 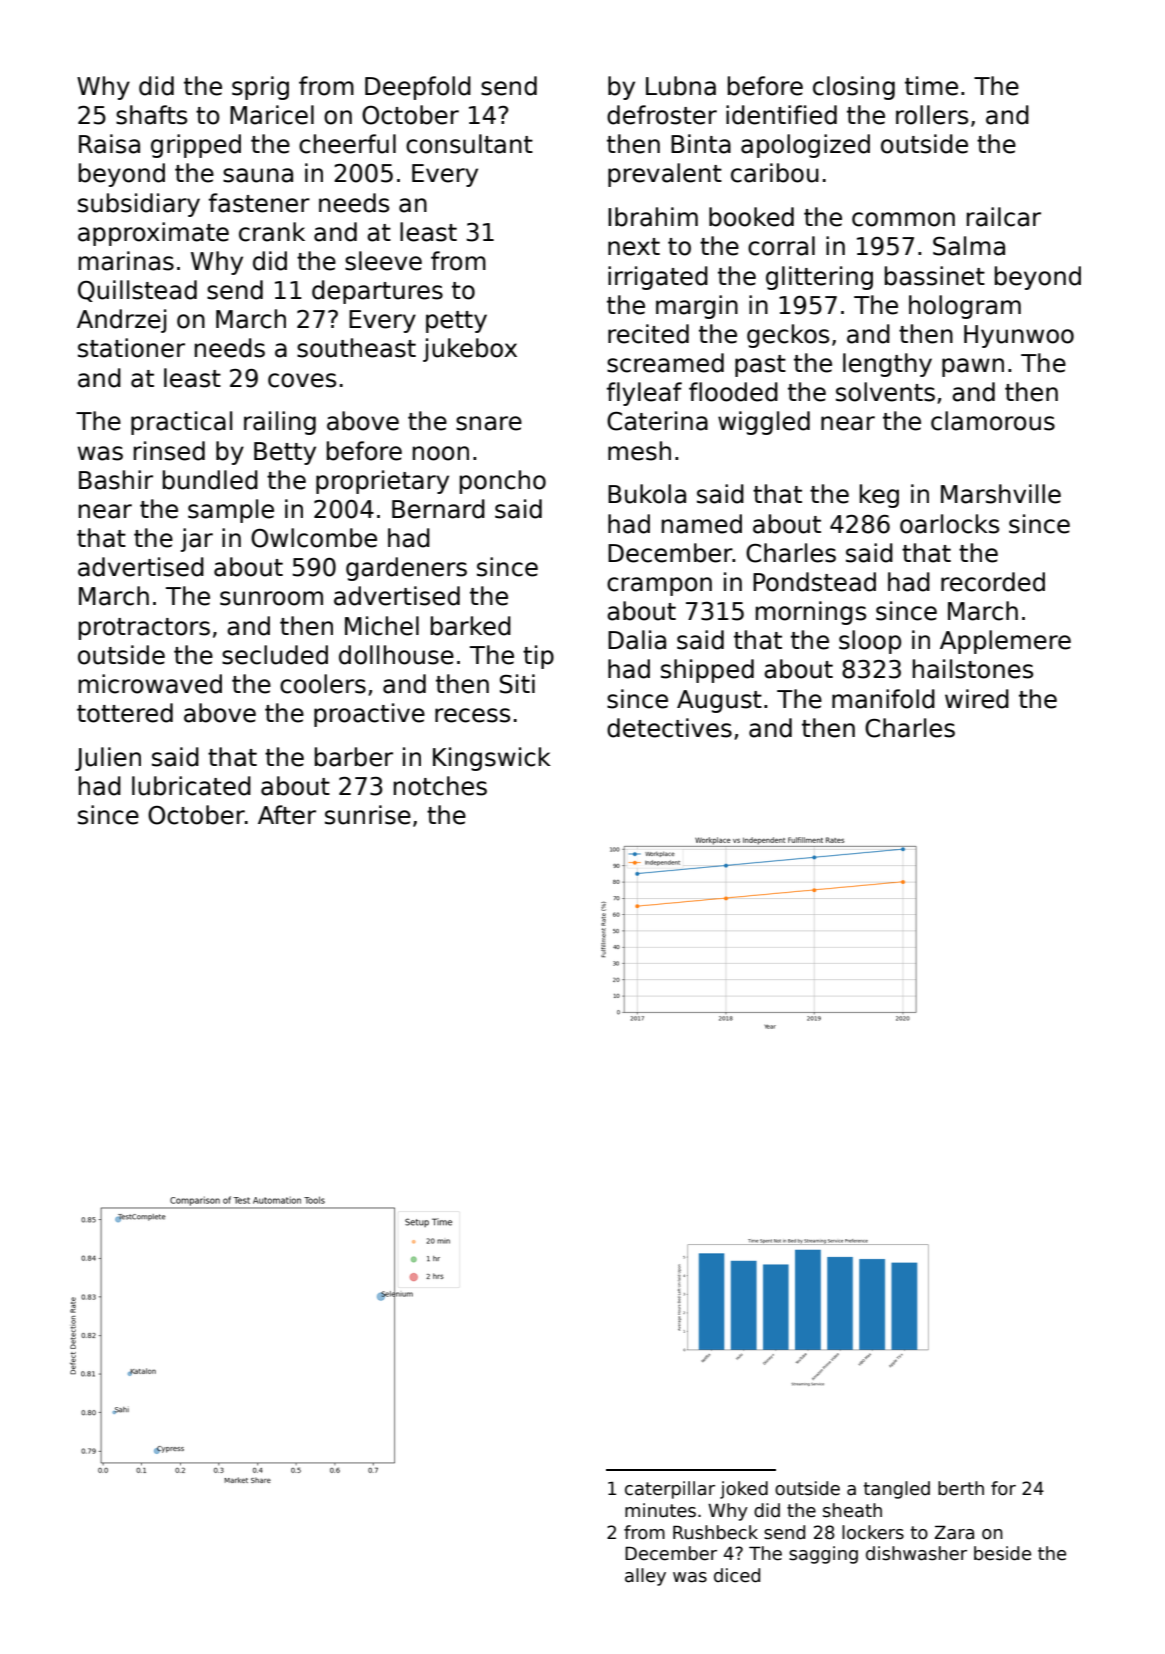 I want to click on subsidiary, so click(x=139, y=205).
